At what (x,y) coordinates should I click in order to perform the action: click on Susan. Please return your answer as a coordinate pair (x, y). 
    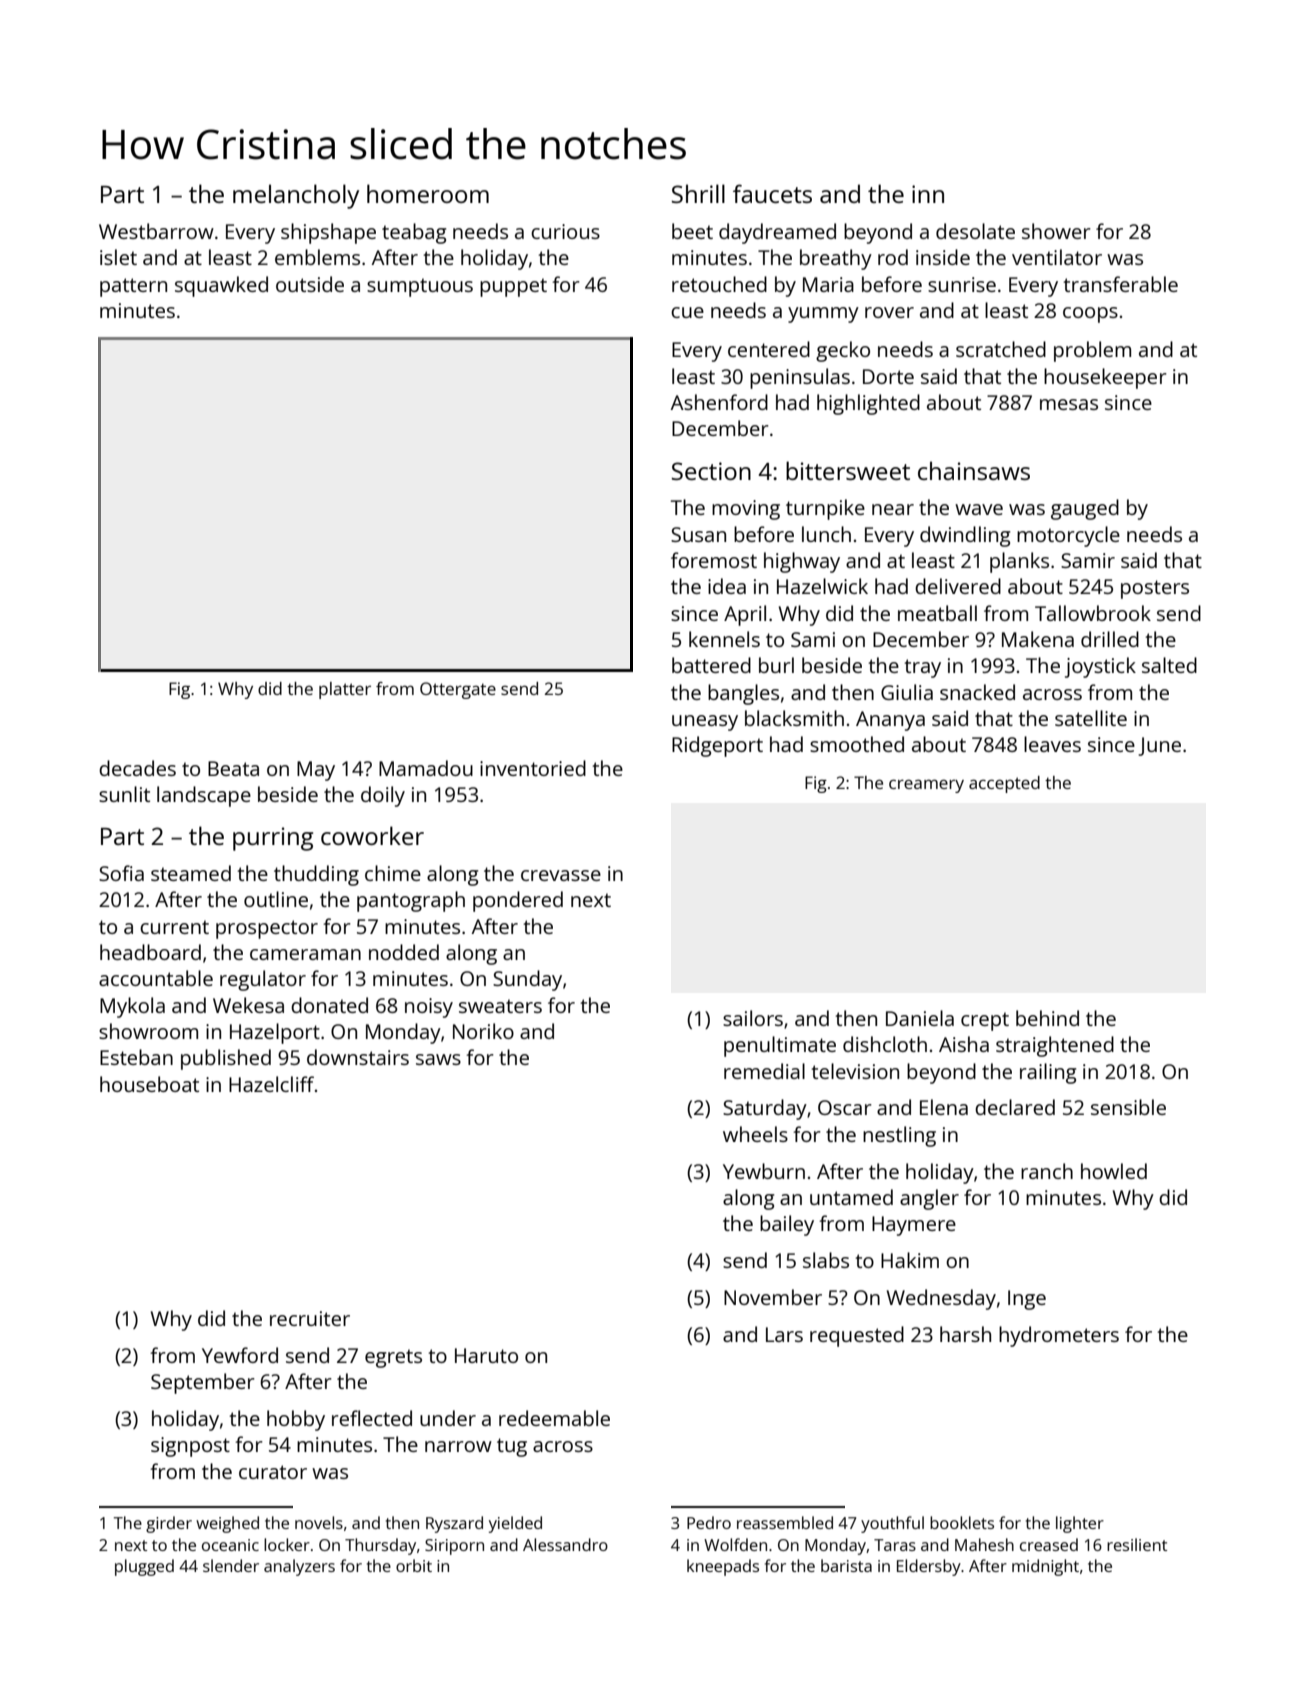
    Looking at the image, I should click on (698, 534).
